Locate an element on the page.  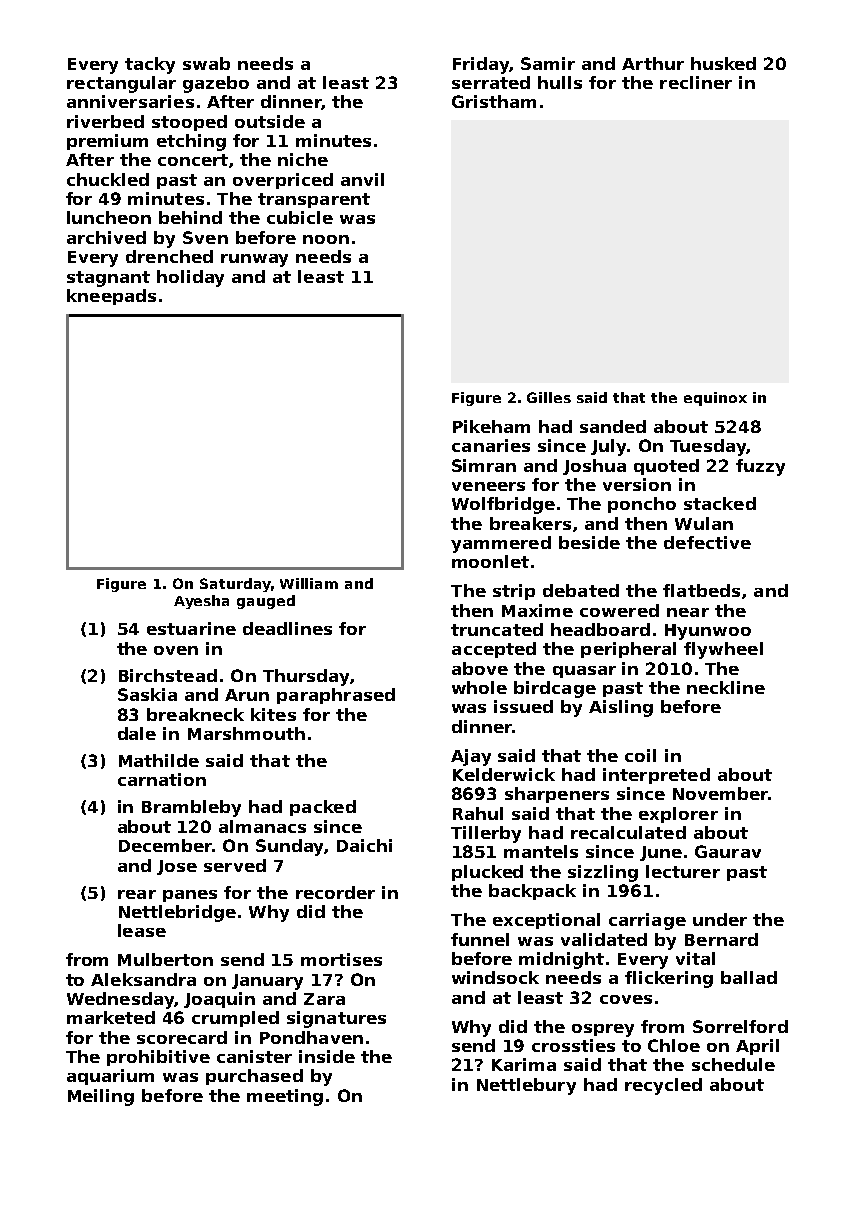
Gilles is located at coordinates (549, 397).
